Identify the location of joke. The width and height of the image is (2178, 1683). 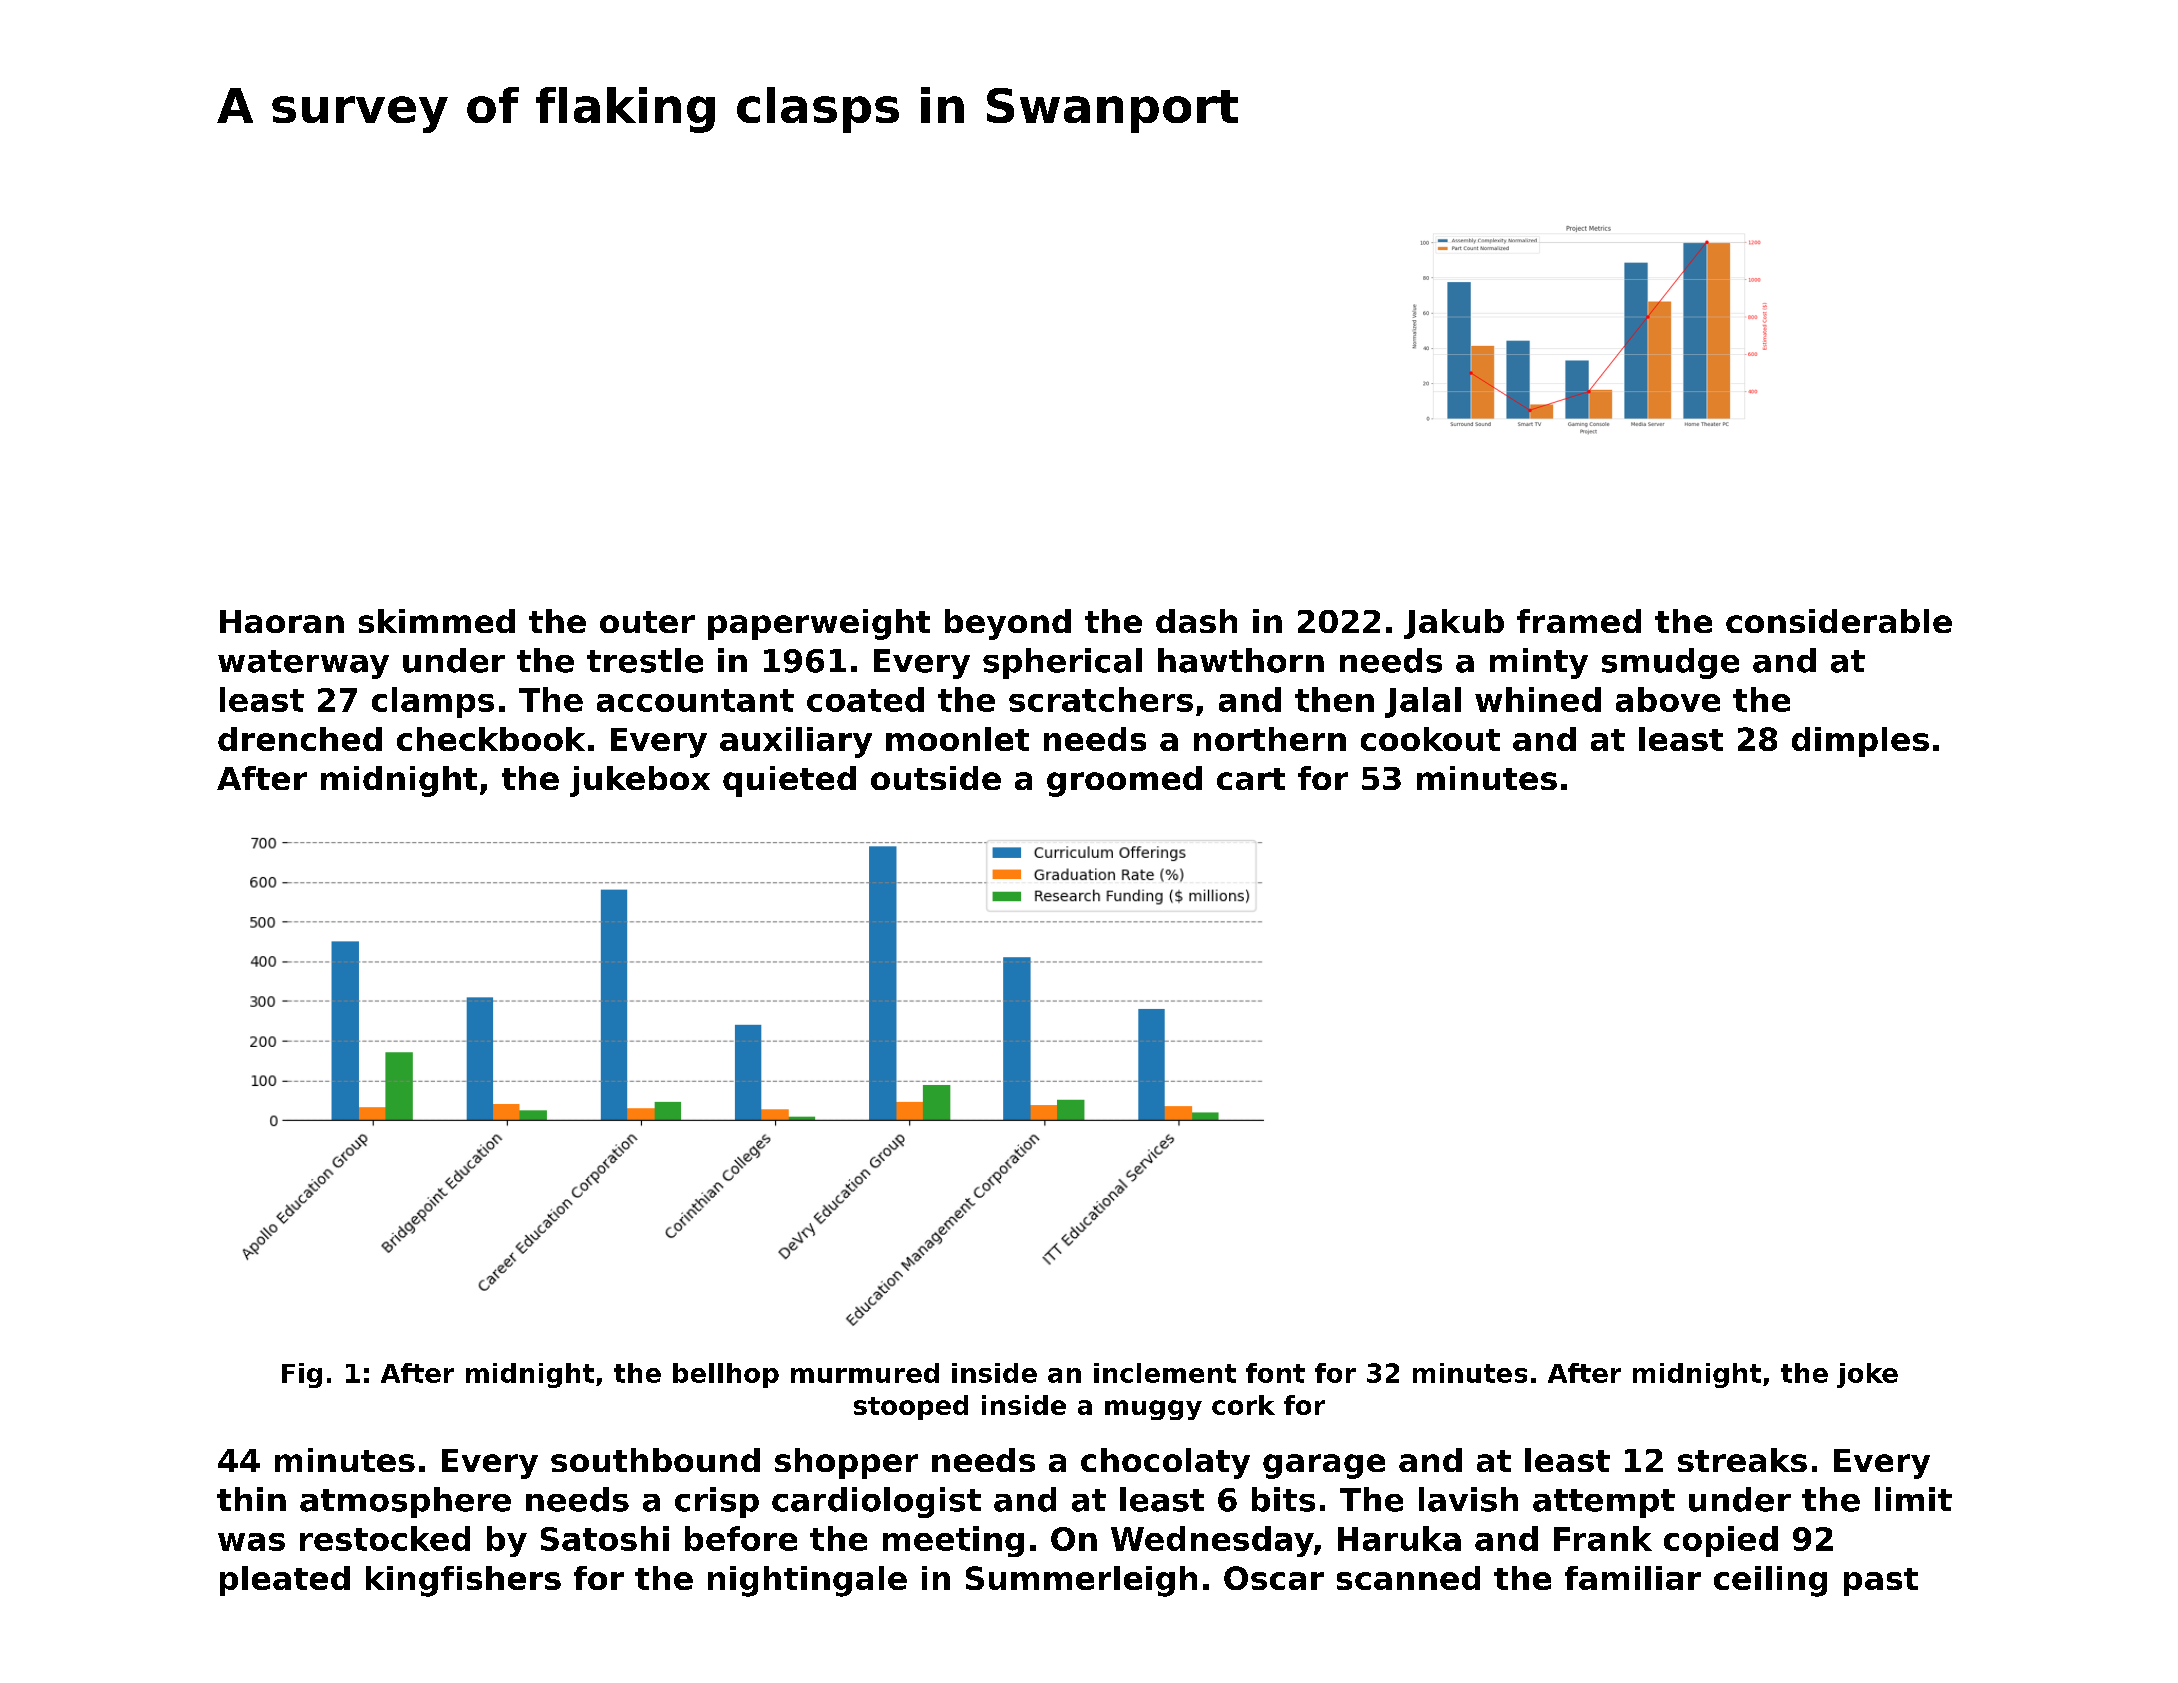
(1867, 1375).
